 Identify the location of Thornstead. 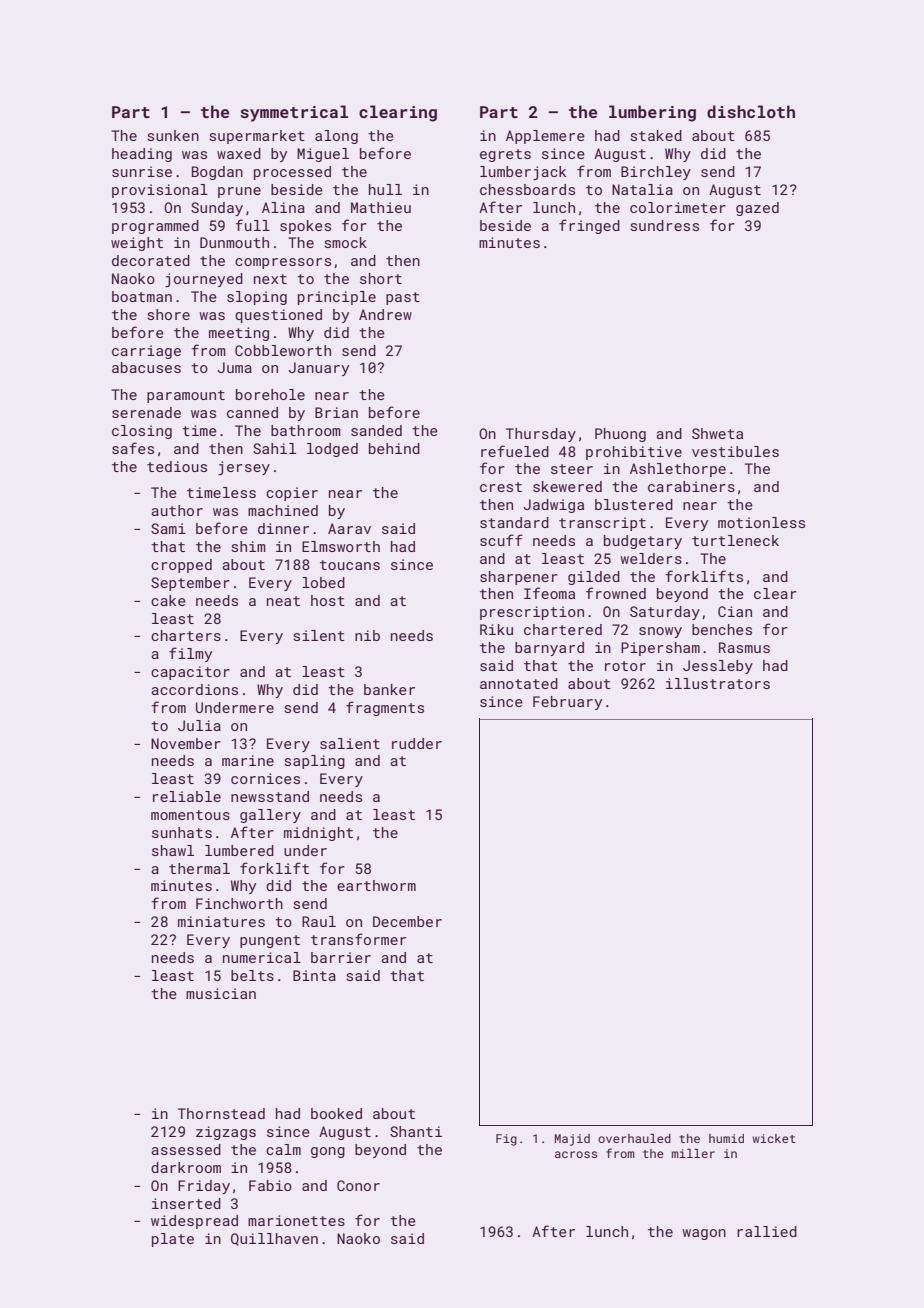
(221, 1113).
